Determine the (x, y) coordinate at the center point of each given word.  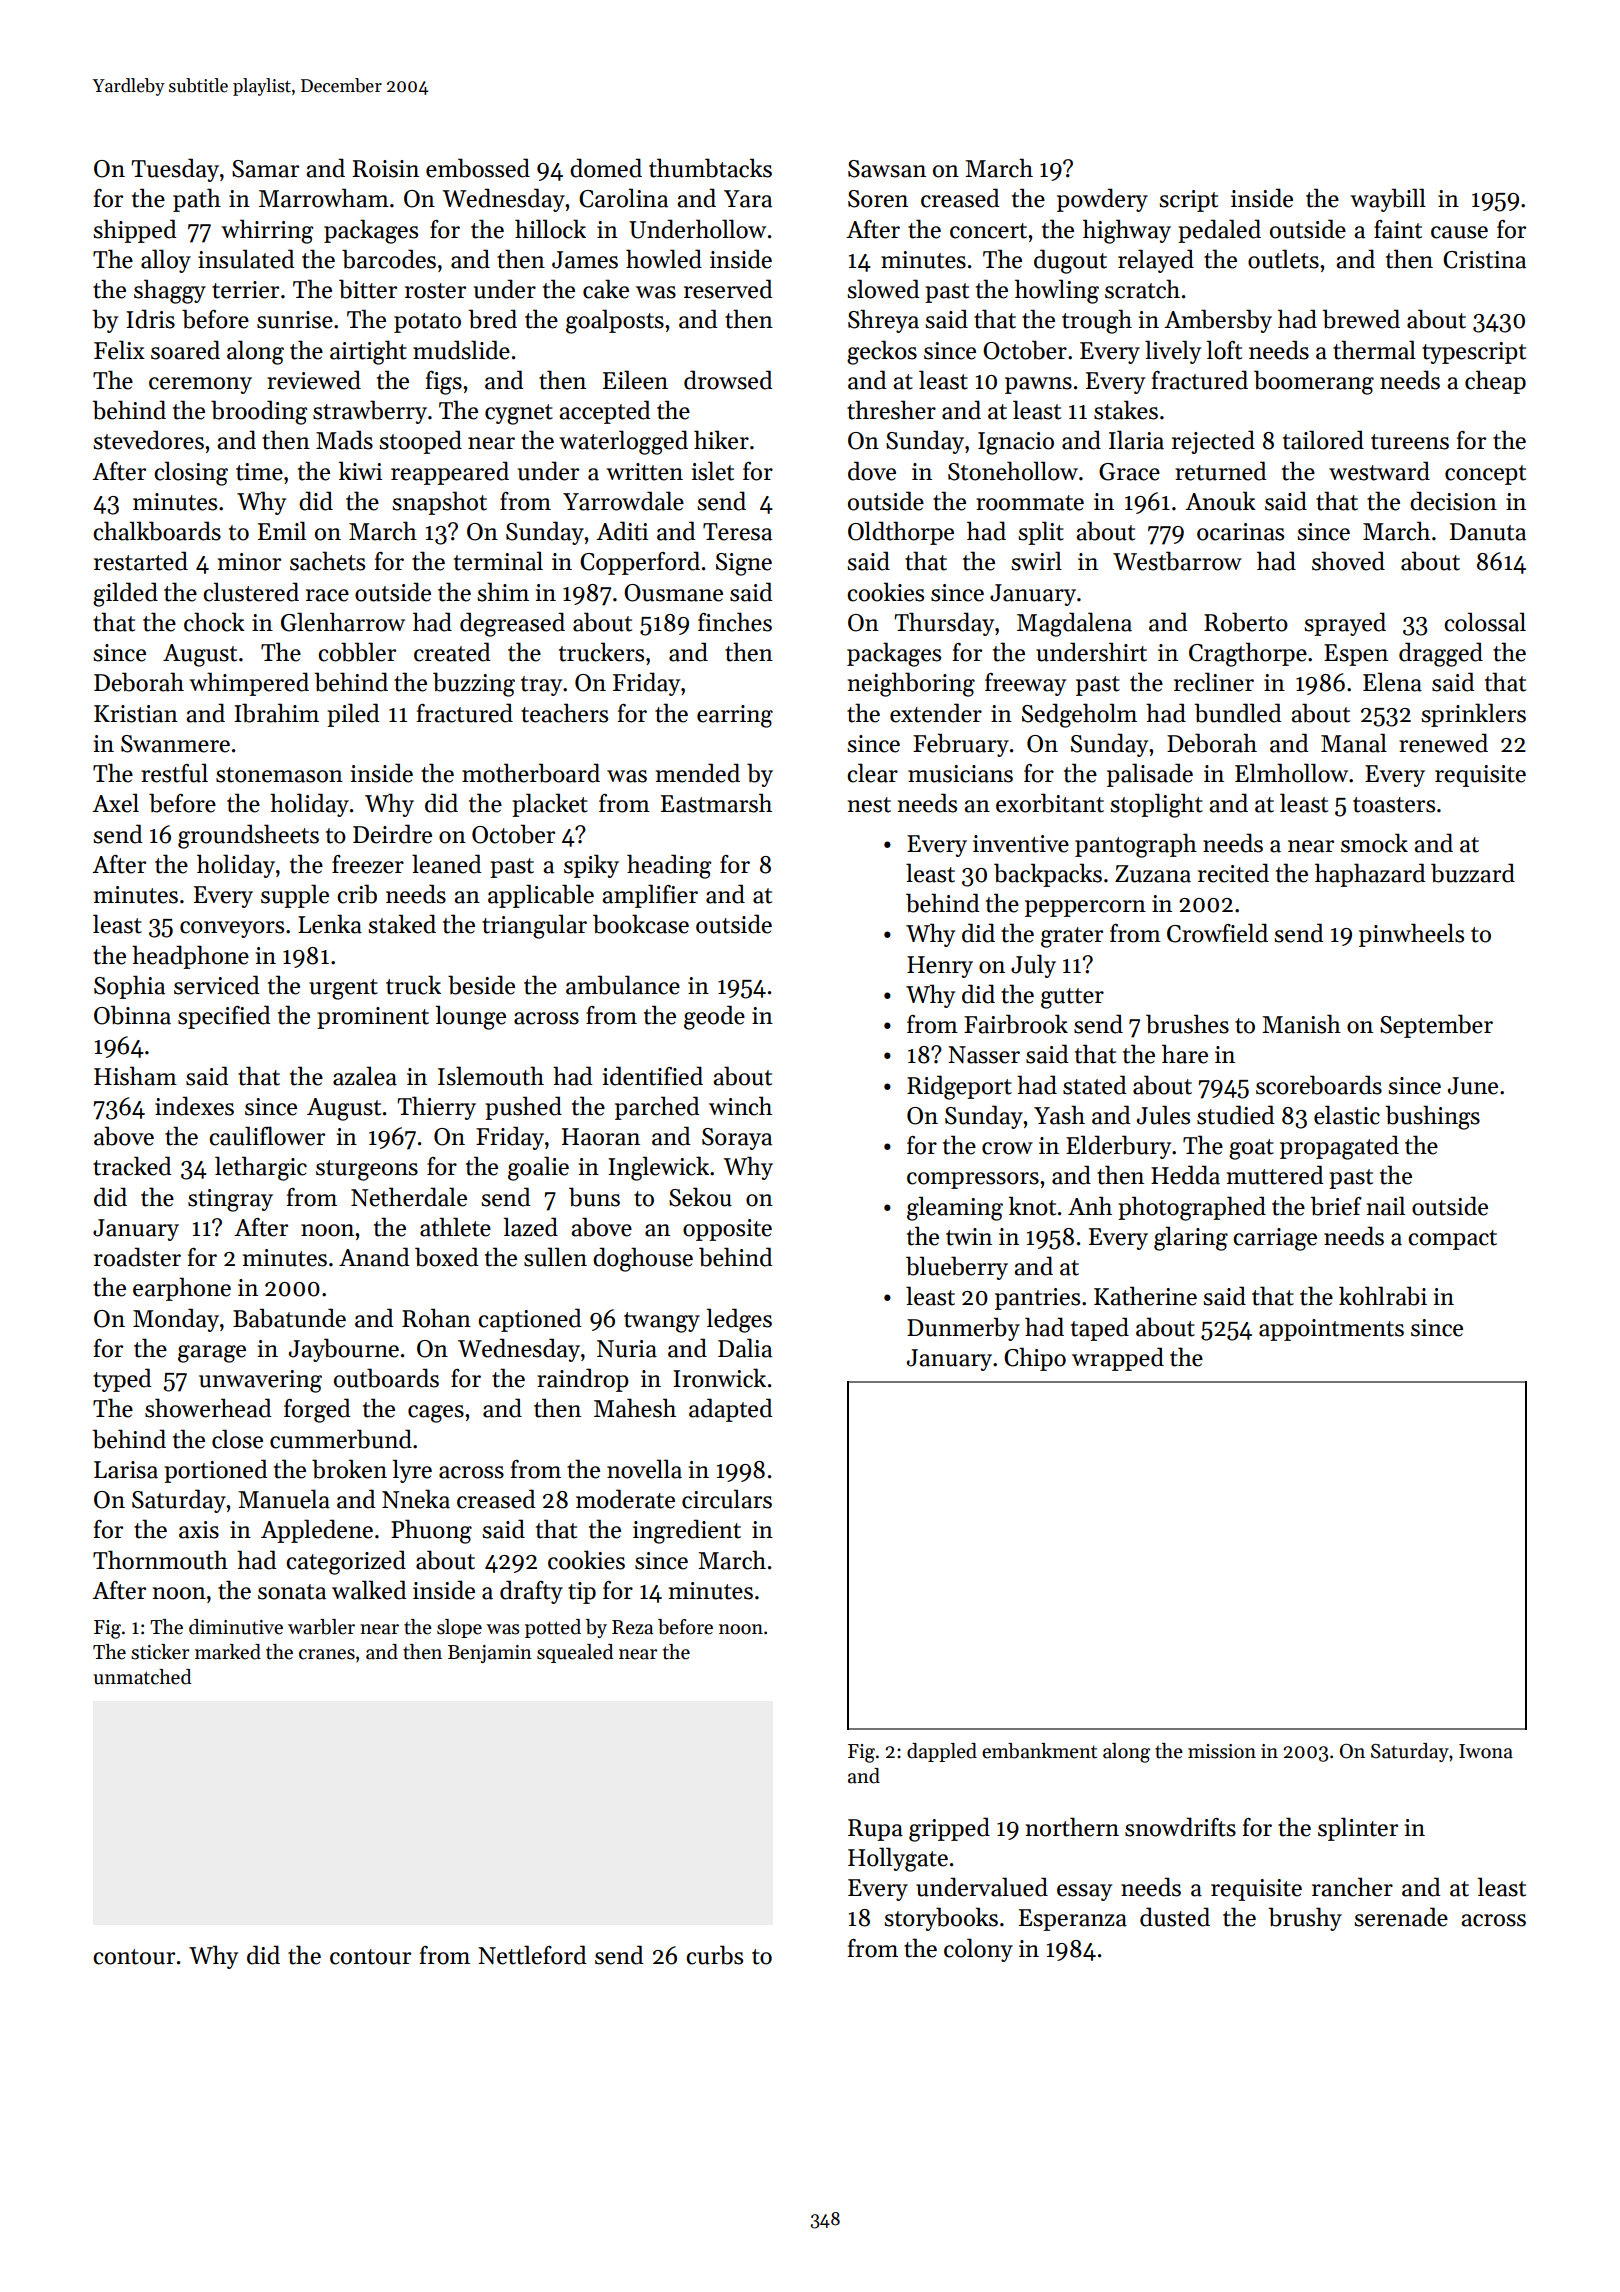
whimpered (249, 684)
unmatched (142, 1677)
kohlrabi (1383, 1296)
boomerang (1314, 382)
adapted (731, 1410)
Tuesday (175, 170)
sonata (292, 1592)
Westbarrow (1177, 561)
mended (698, 773)
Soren (878, 199)
